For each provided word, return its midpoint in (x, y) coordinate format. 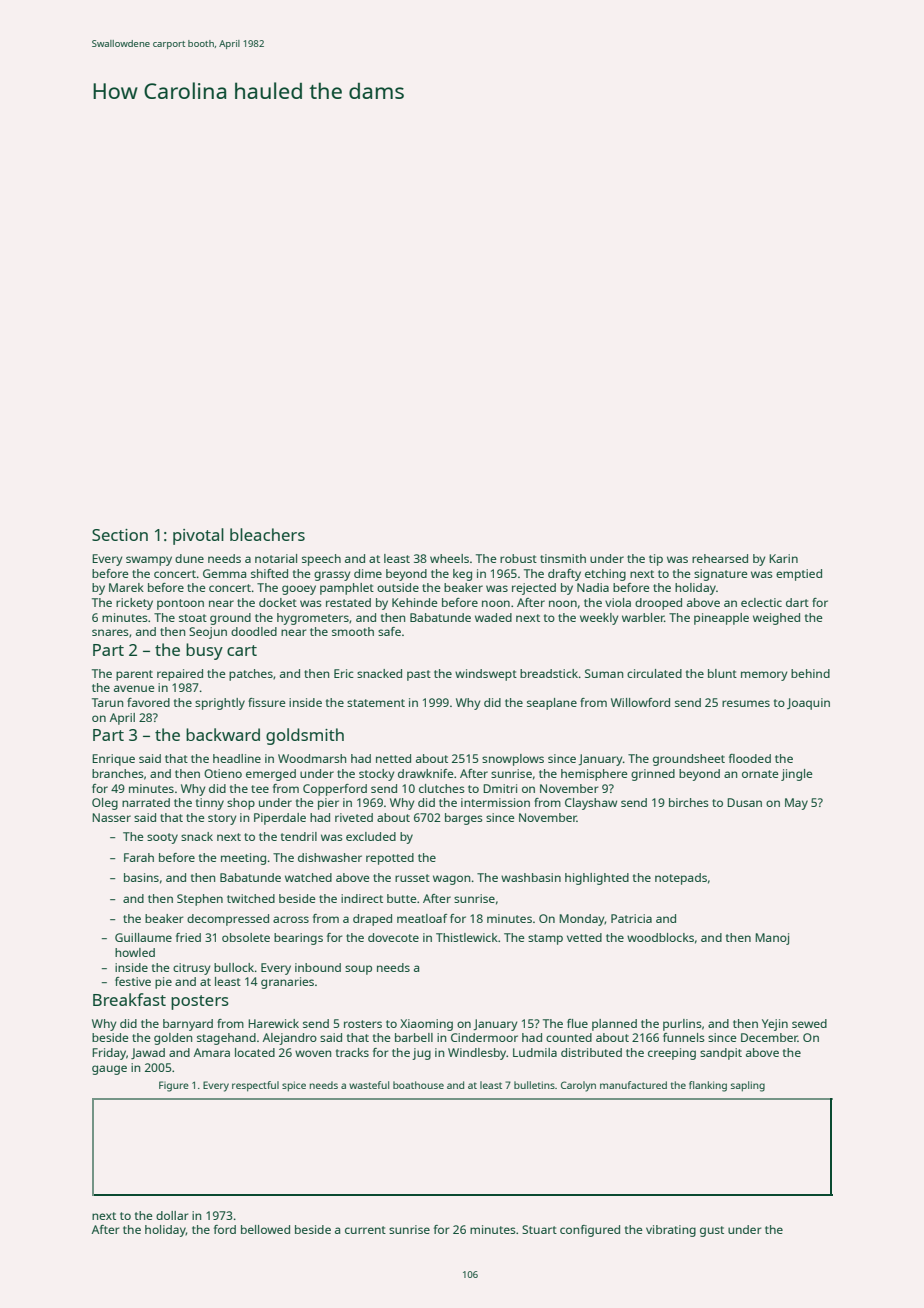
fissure (267, 702)
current (365, 1230)
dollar (172, 1215)
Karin (783, 558)
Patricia (631, 918)
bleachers (267, 534)
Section (120, 535)
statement (376, 703)
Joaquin (808, 704)
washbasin (531, 877)
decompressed (228, 920)
